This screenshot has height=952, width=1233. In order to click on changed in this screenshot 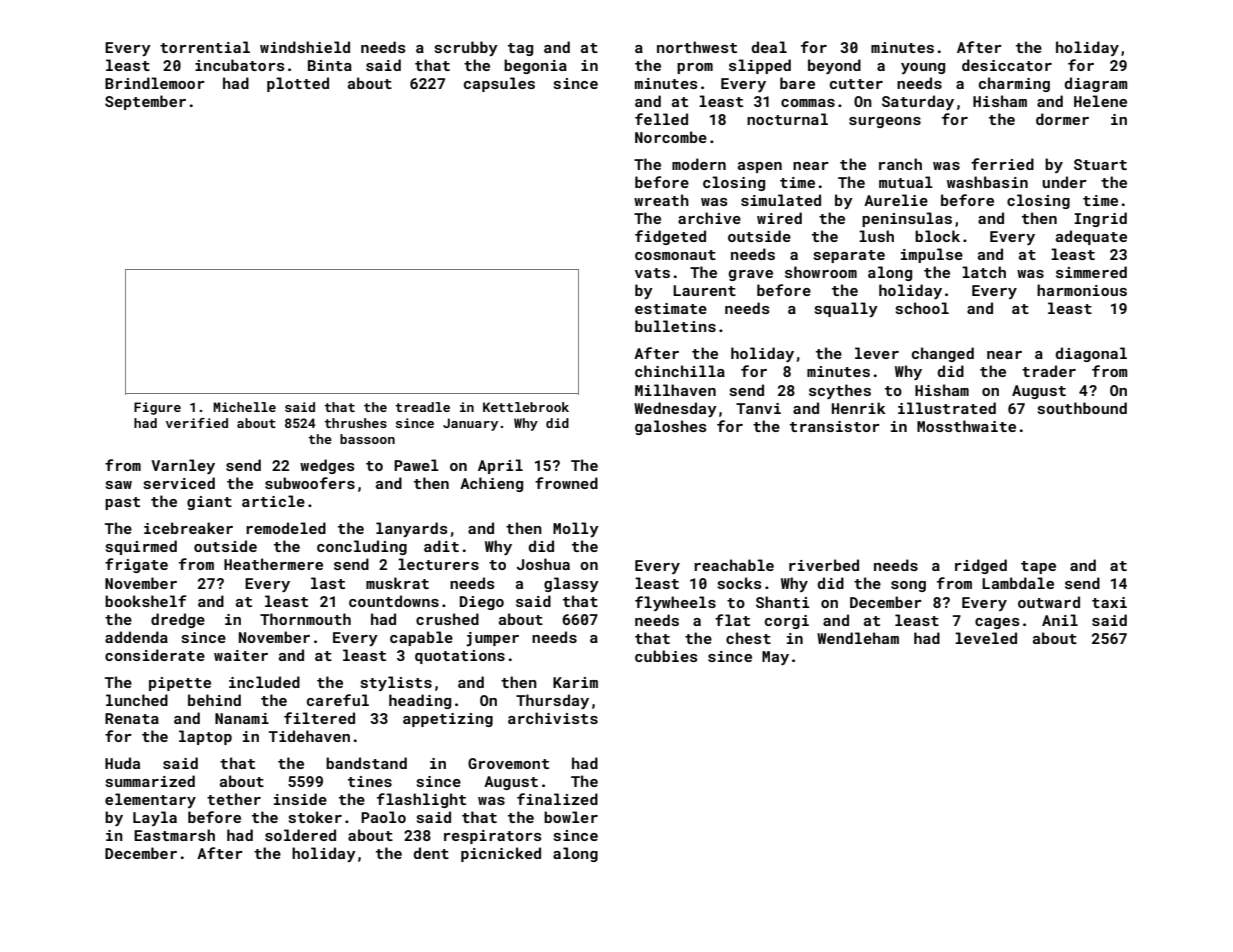, I will do `click(943, 354)`.
